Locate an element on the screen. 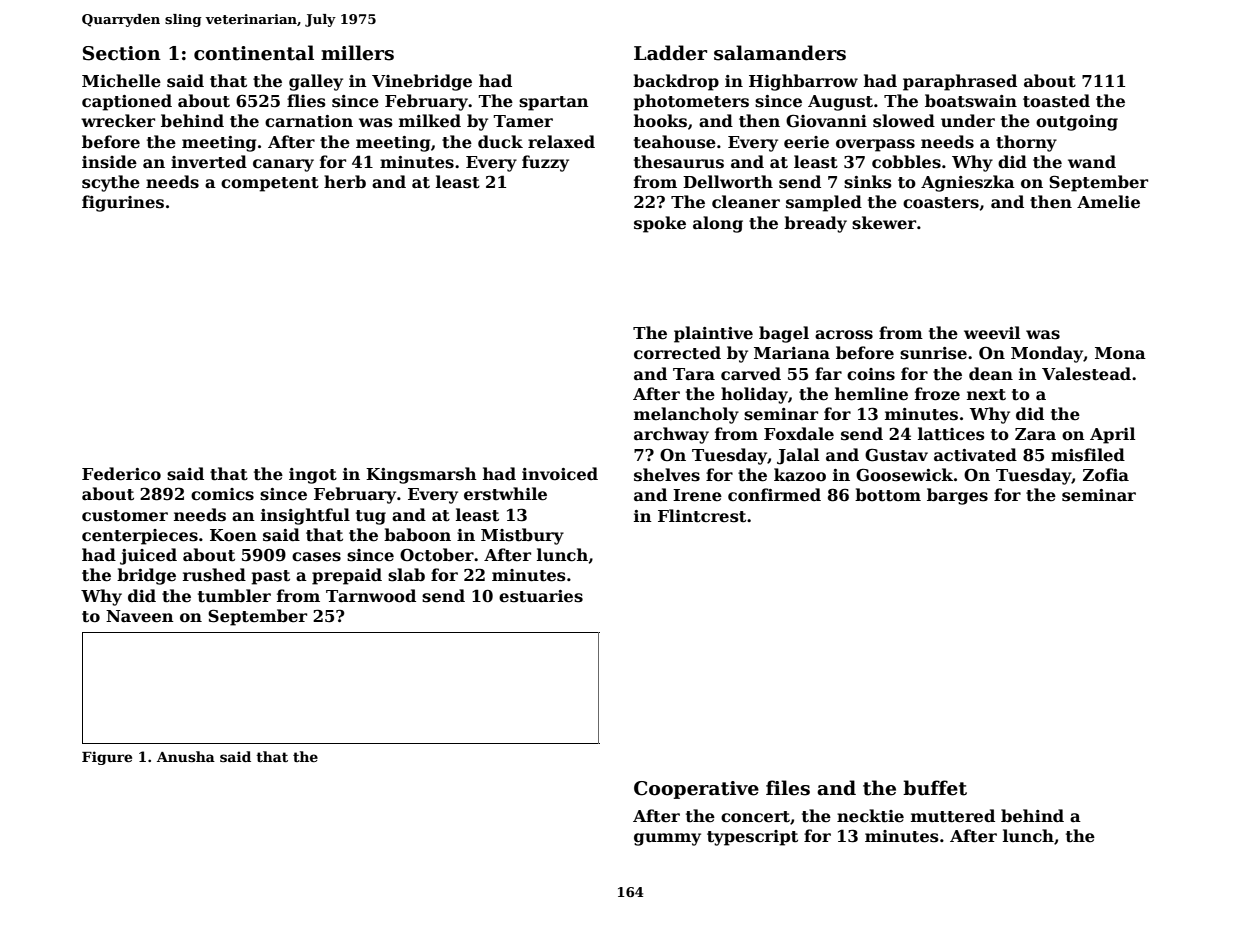 This screenshot has height=952, width=1233. eerie is located at coordinates (806, 142).
